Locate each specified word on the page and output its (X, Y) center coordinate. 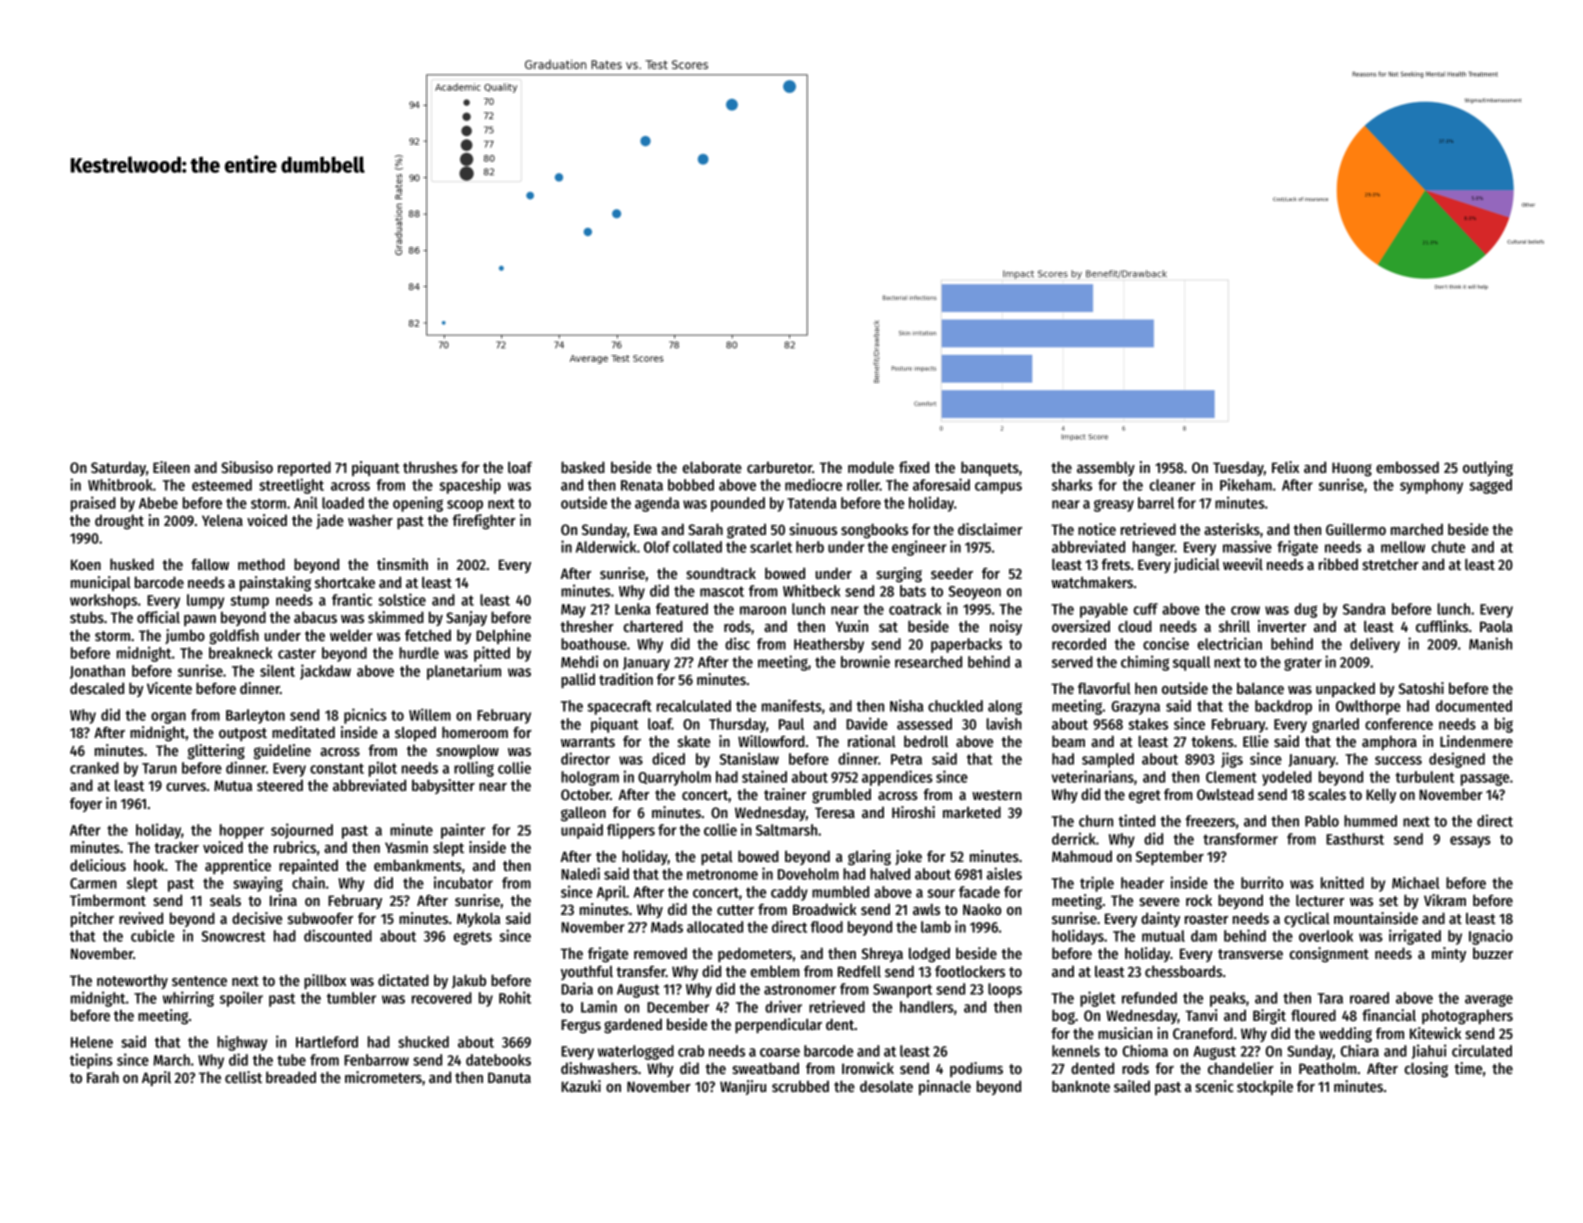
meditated (303, 732)
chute (1448, 547)
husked (132, 564)
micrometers (383, 1077)
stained (764, 776)
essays (1470, 842)
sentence (199, 981)
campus (998, 488)
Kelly (1381, 796)
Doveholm (808, 874)
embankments (418, 865)
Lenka (633, 609)
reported (304, 468)
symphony (1431, 486)
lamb (936, 927)
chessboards (1183, 971)
